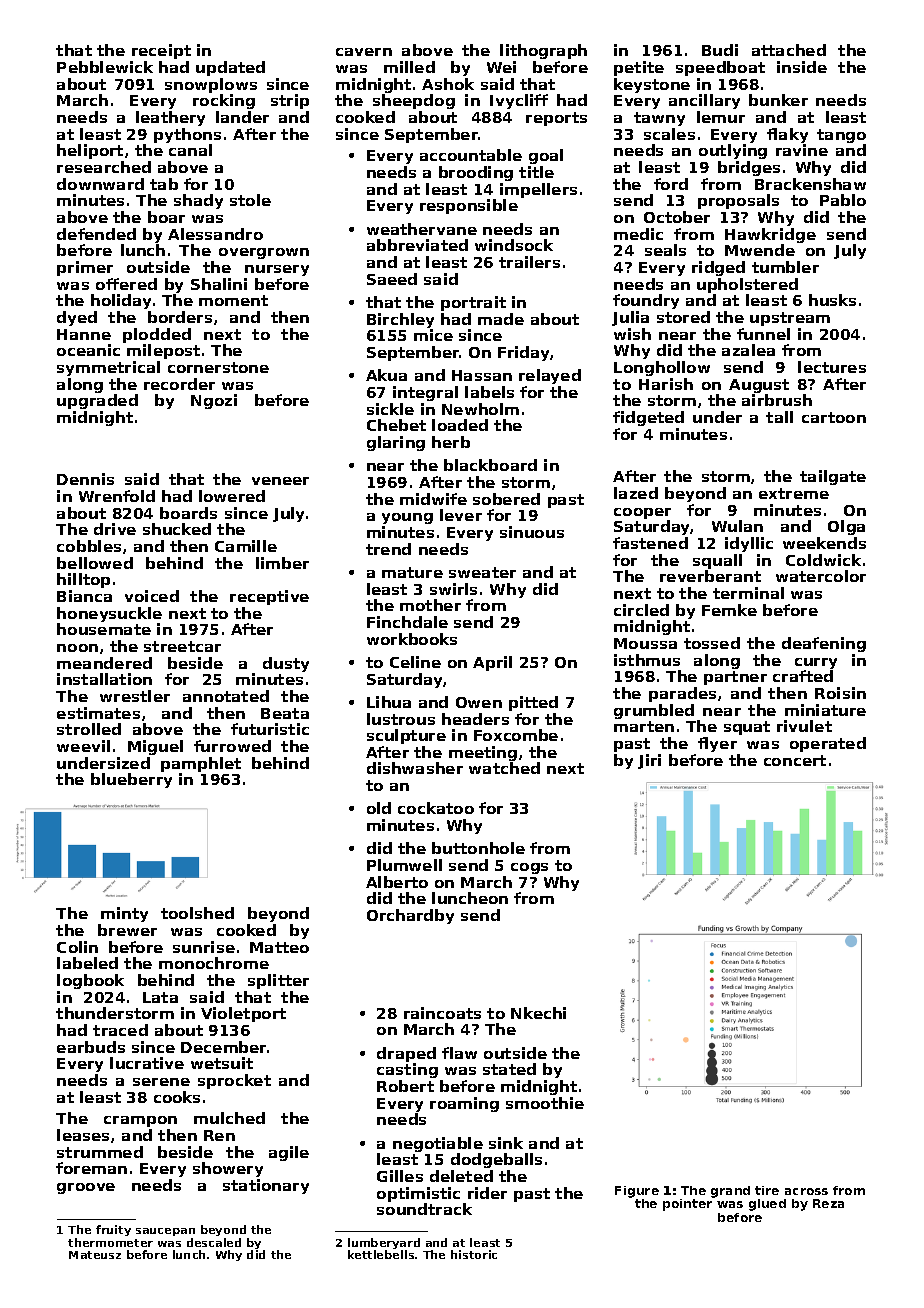 The height and width of the screenshot is (1308, 924). I want to click on ford, so click(671, 184).
